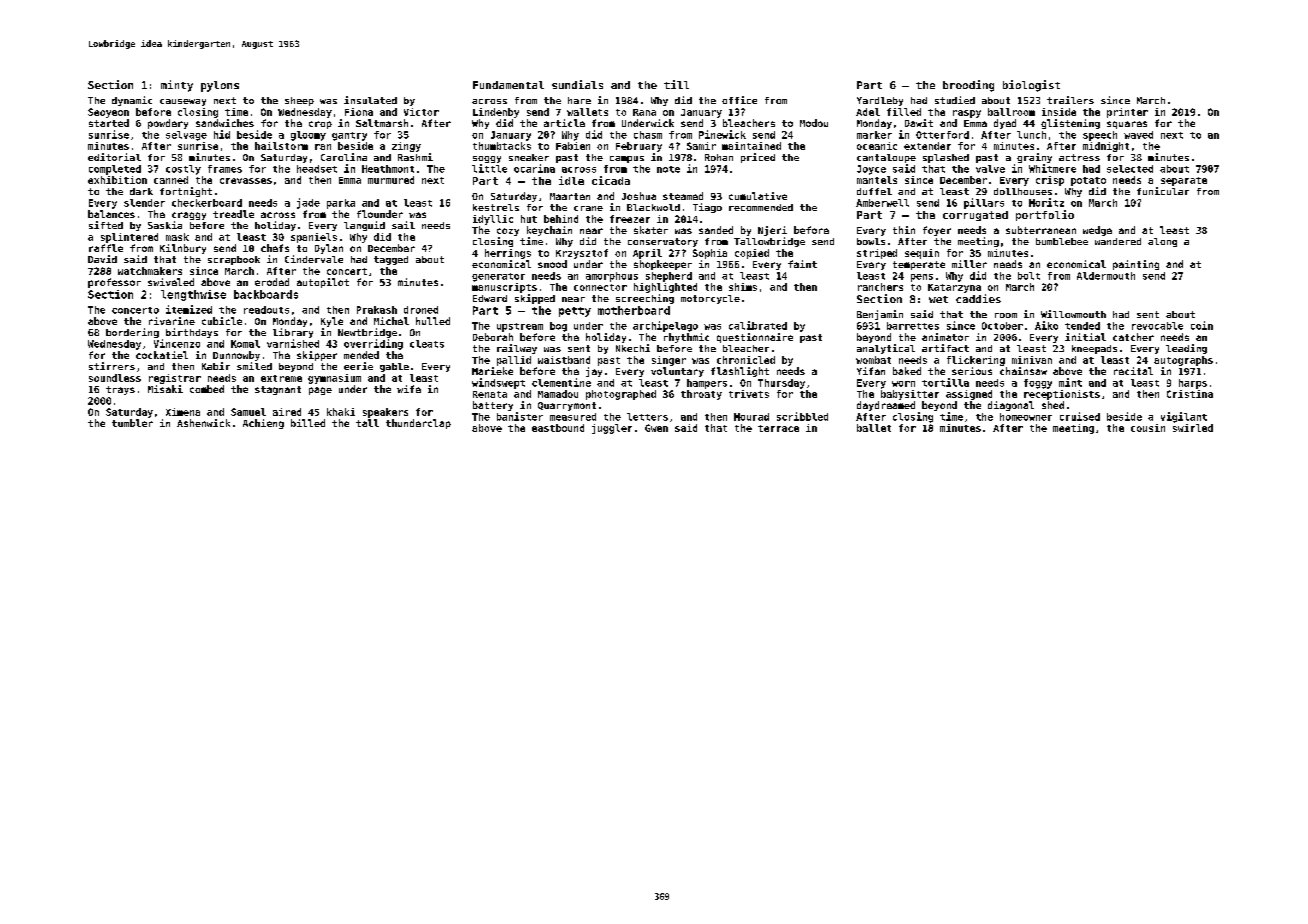  I want to click on connector, so click(600, 287).
